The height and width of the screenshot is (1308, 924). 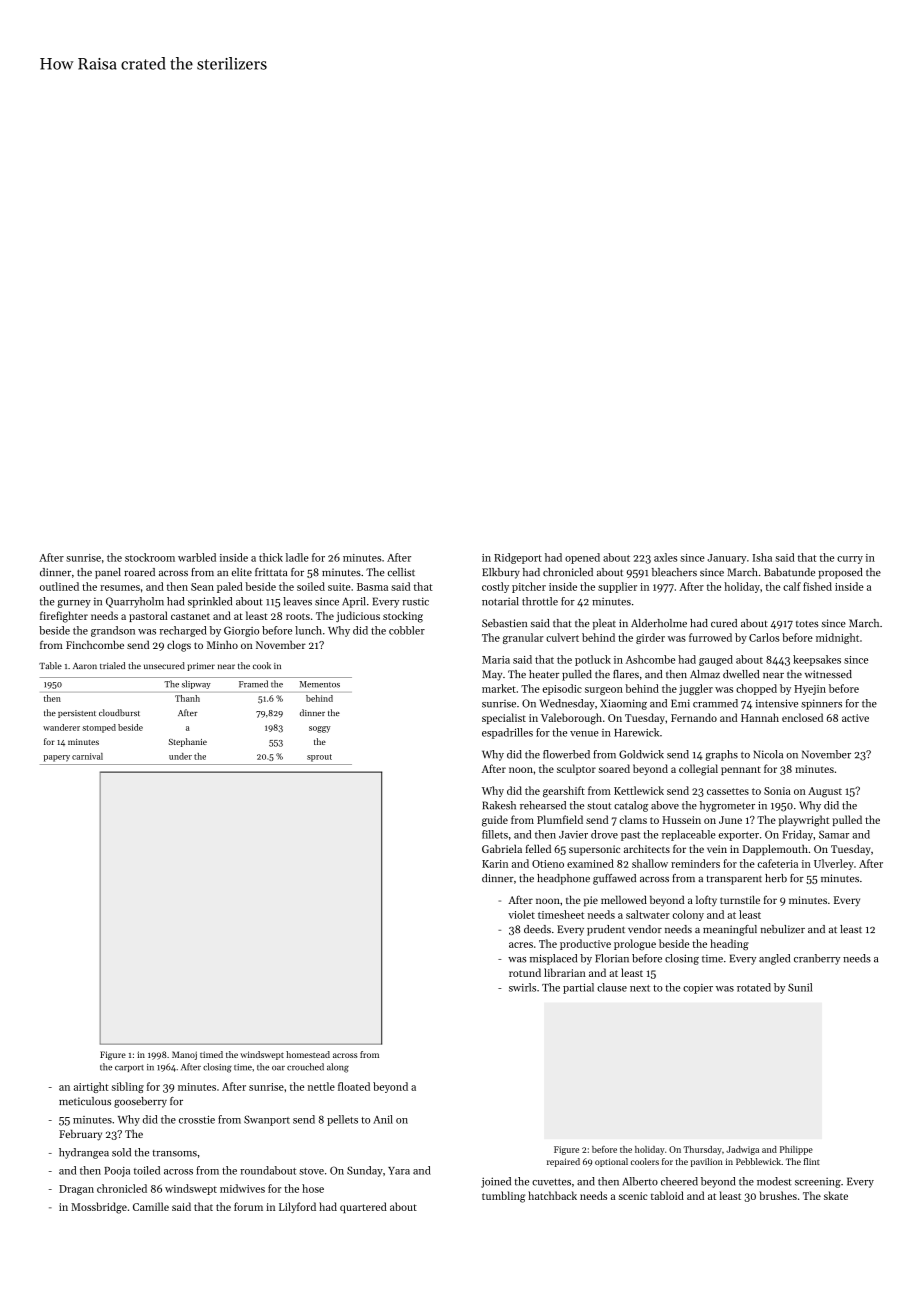 I want to click on transparent, so click(x=734, y=880).
